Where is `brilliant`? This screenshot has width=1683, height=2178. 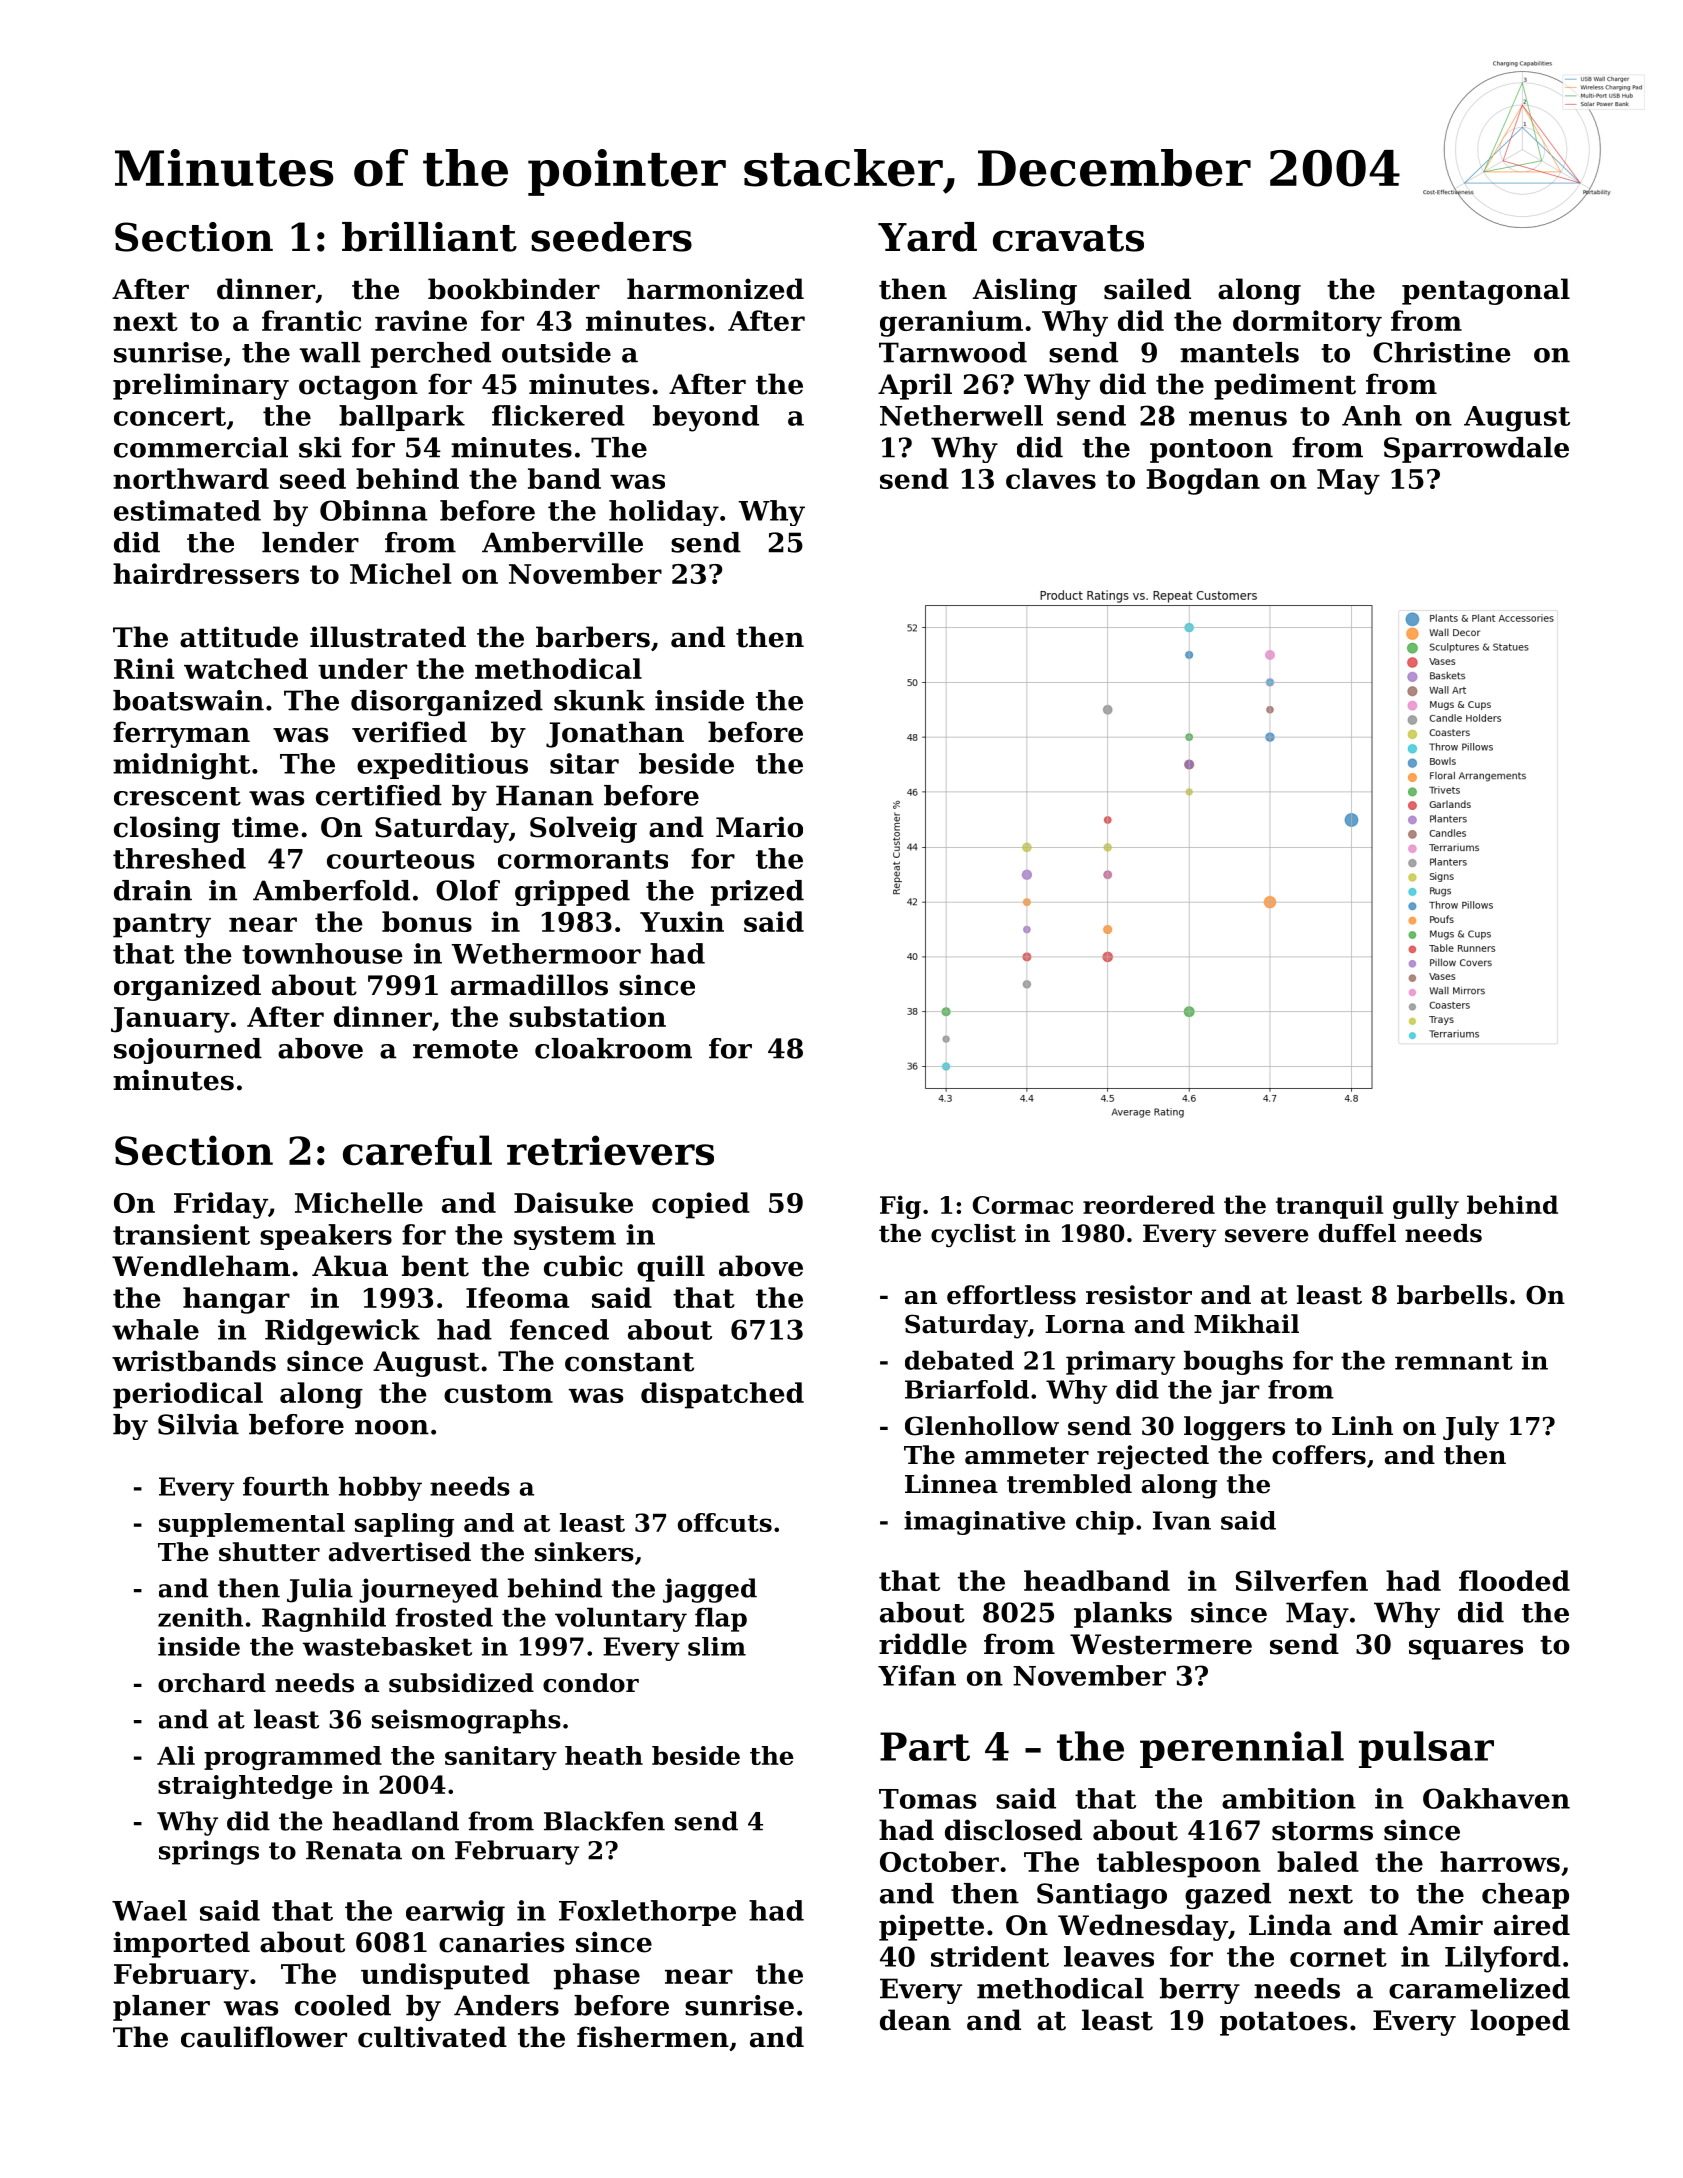
brilliant is located at coordinates (429, 237).
